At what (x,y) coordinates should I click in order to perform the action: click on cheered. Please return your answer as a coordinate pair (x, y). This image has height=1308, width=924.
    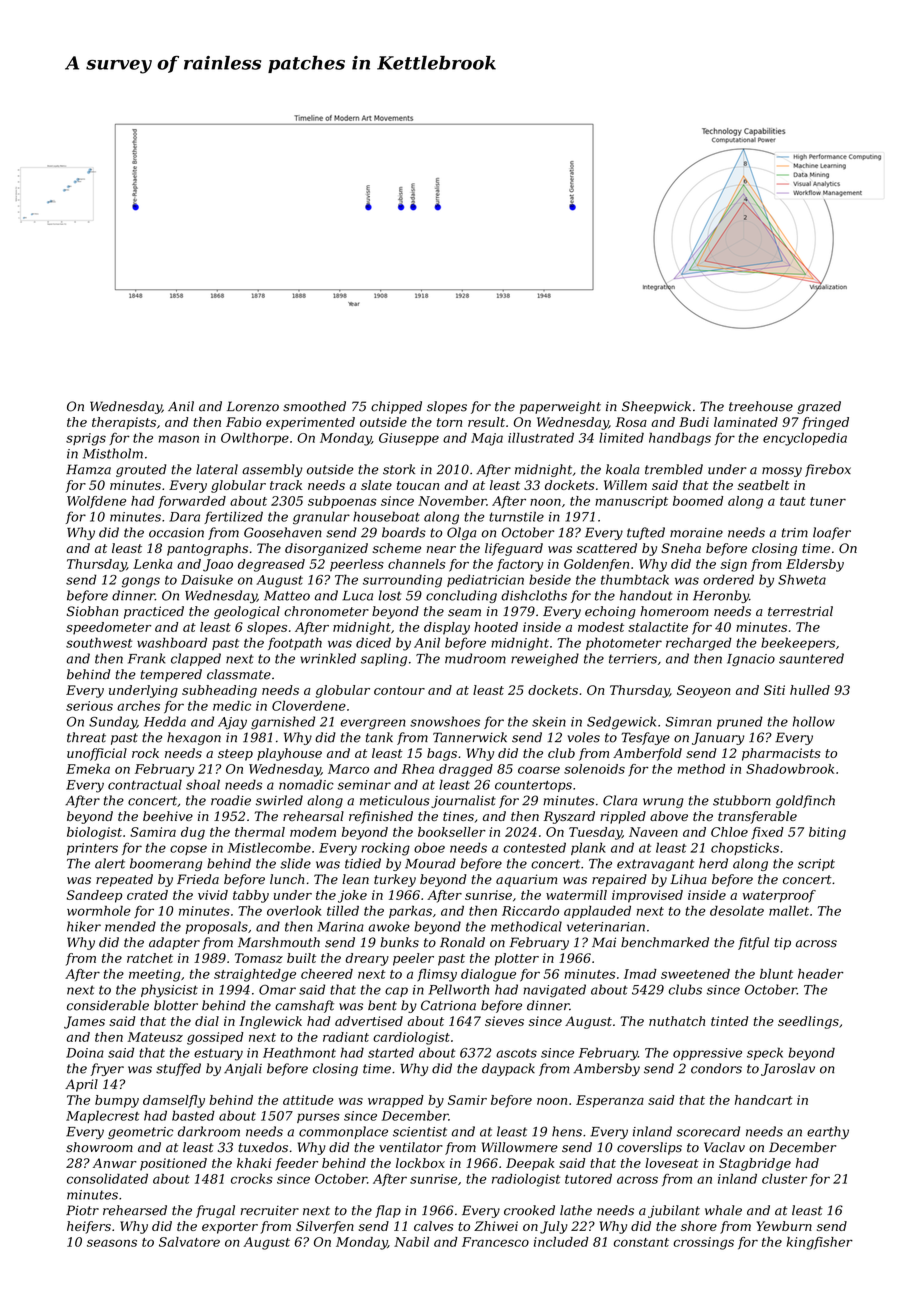
    Looking at the image, I should click on (327, 974).
